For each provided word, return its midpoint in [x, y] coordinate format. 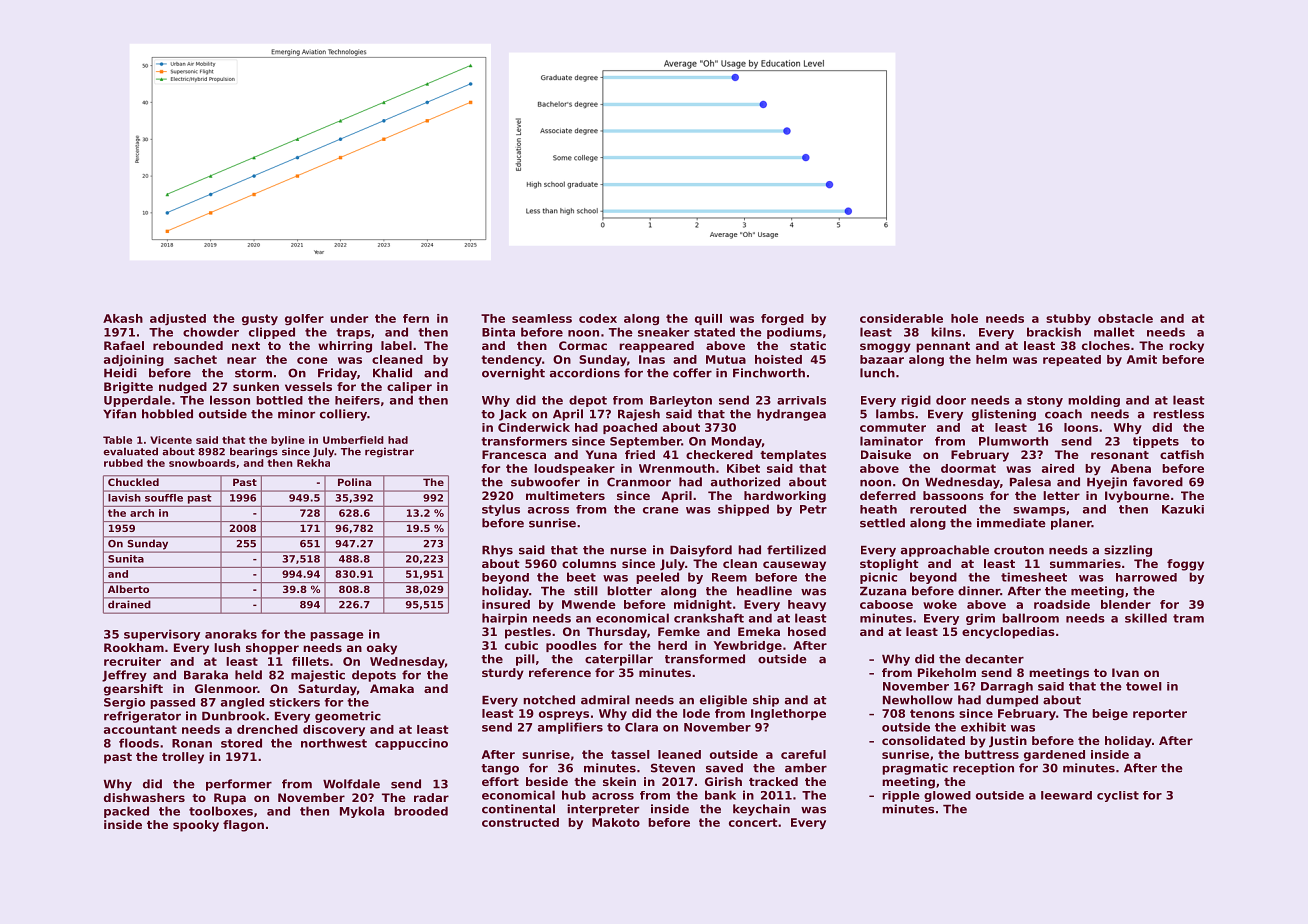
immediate [1011, 523]
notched [549, 700]
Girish [723, 781]
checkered [719, 454]
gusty [260, 320]
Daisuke [886, 454]
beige [1110, 714]
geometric [348, 717]
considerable [901, 318]
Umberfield [353, 440]
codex [598, 318]
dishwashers [144, 797]
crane [661, 510]
